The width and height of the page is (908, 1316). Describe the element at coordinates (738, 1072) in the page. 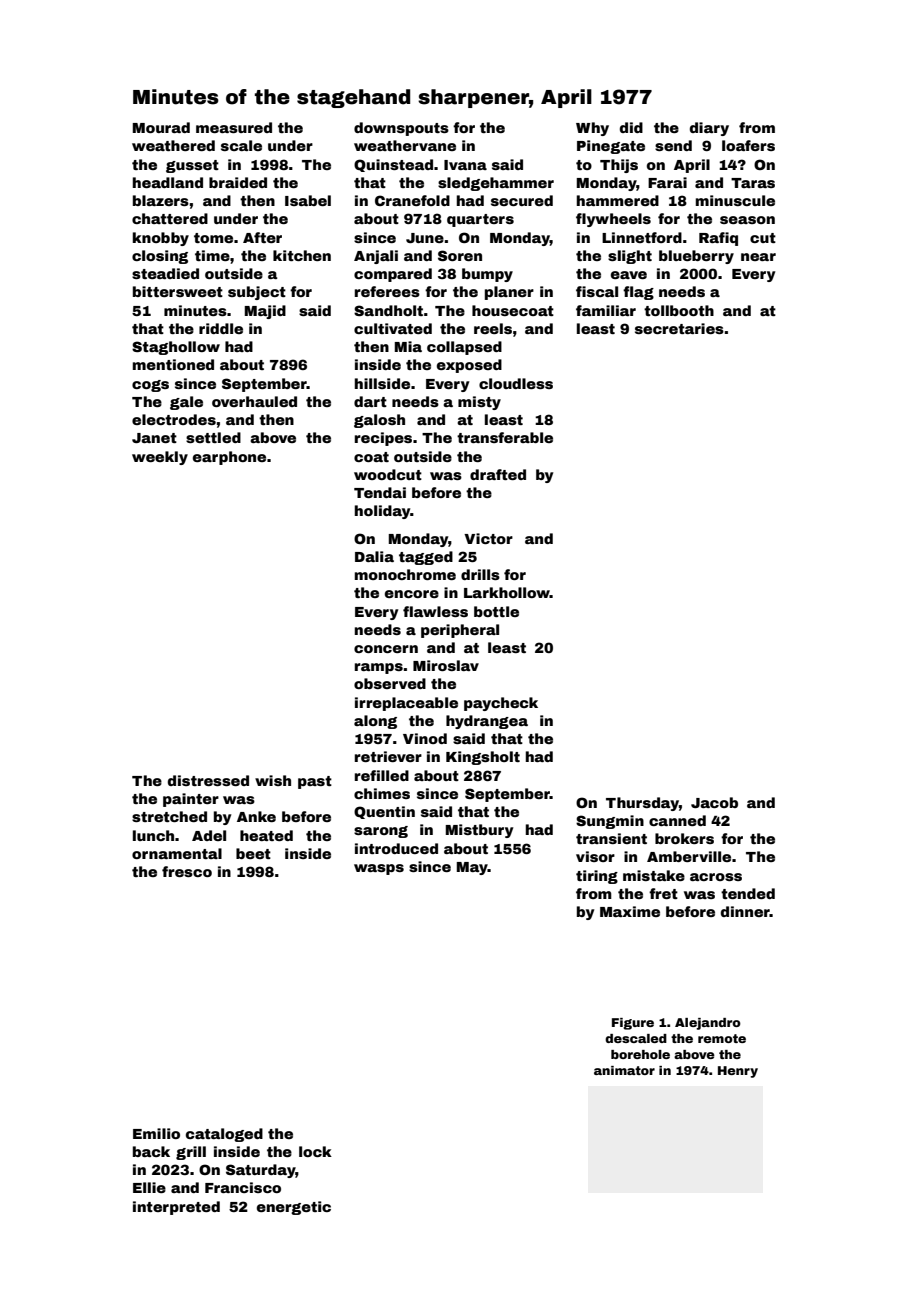

I see `Henry` at that location.
